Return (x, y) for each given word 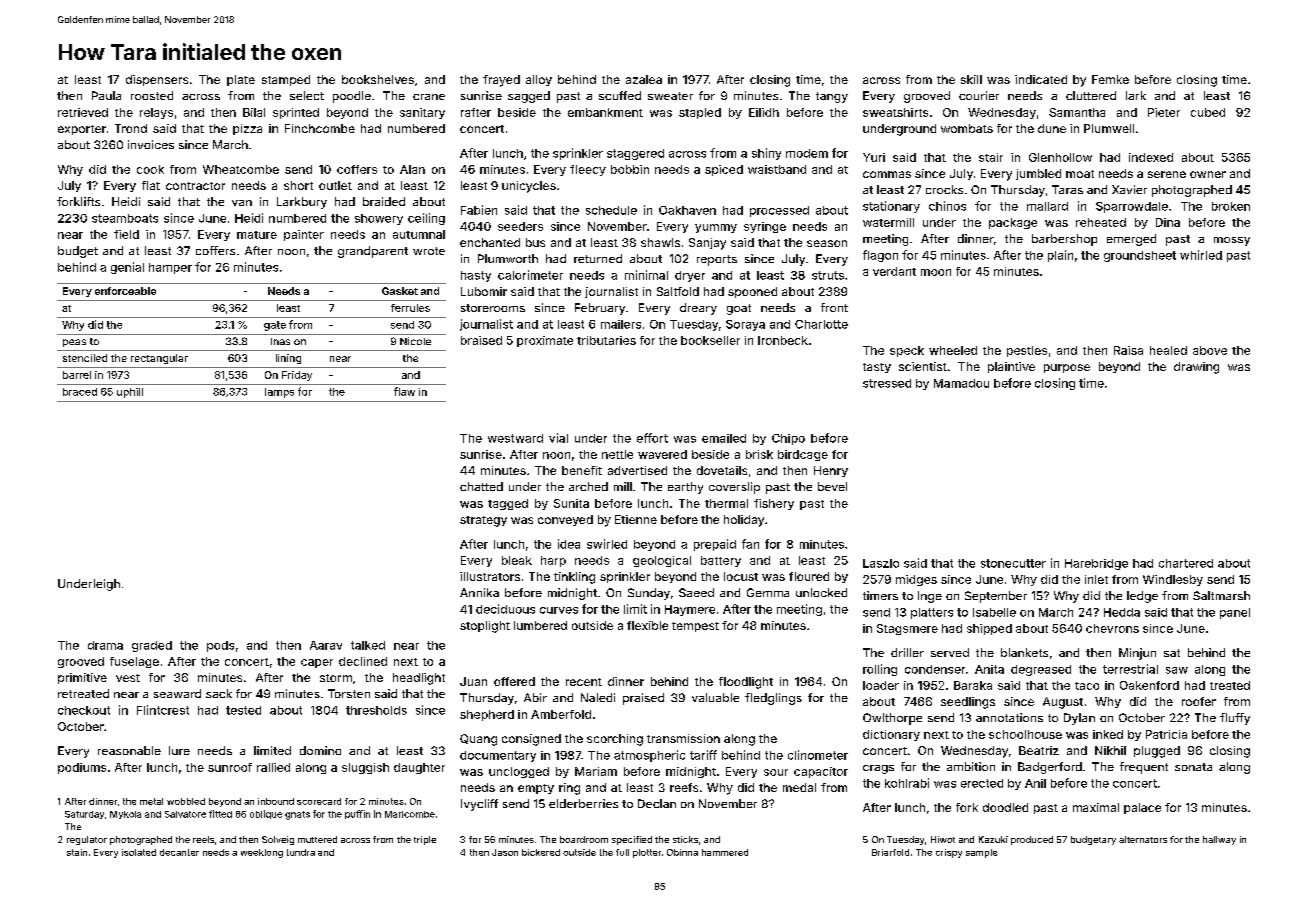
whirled (1201, 255)
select (307, 95)
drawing (1196, 368)
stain (77, 852)
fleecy (588, 170)
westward (515, 438)
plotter (647, 853)
